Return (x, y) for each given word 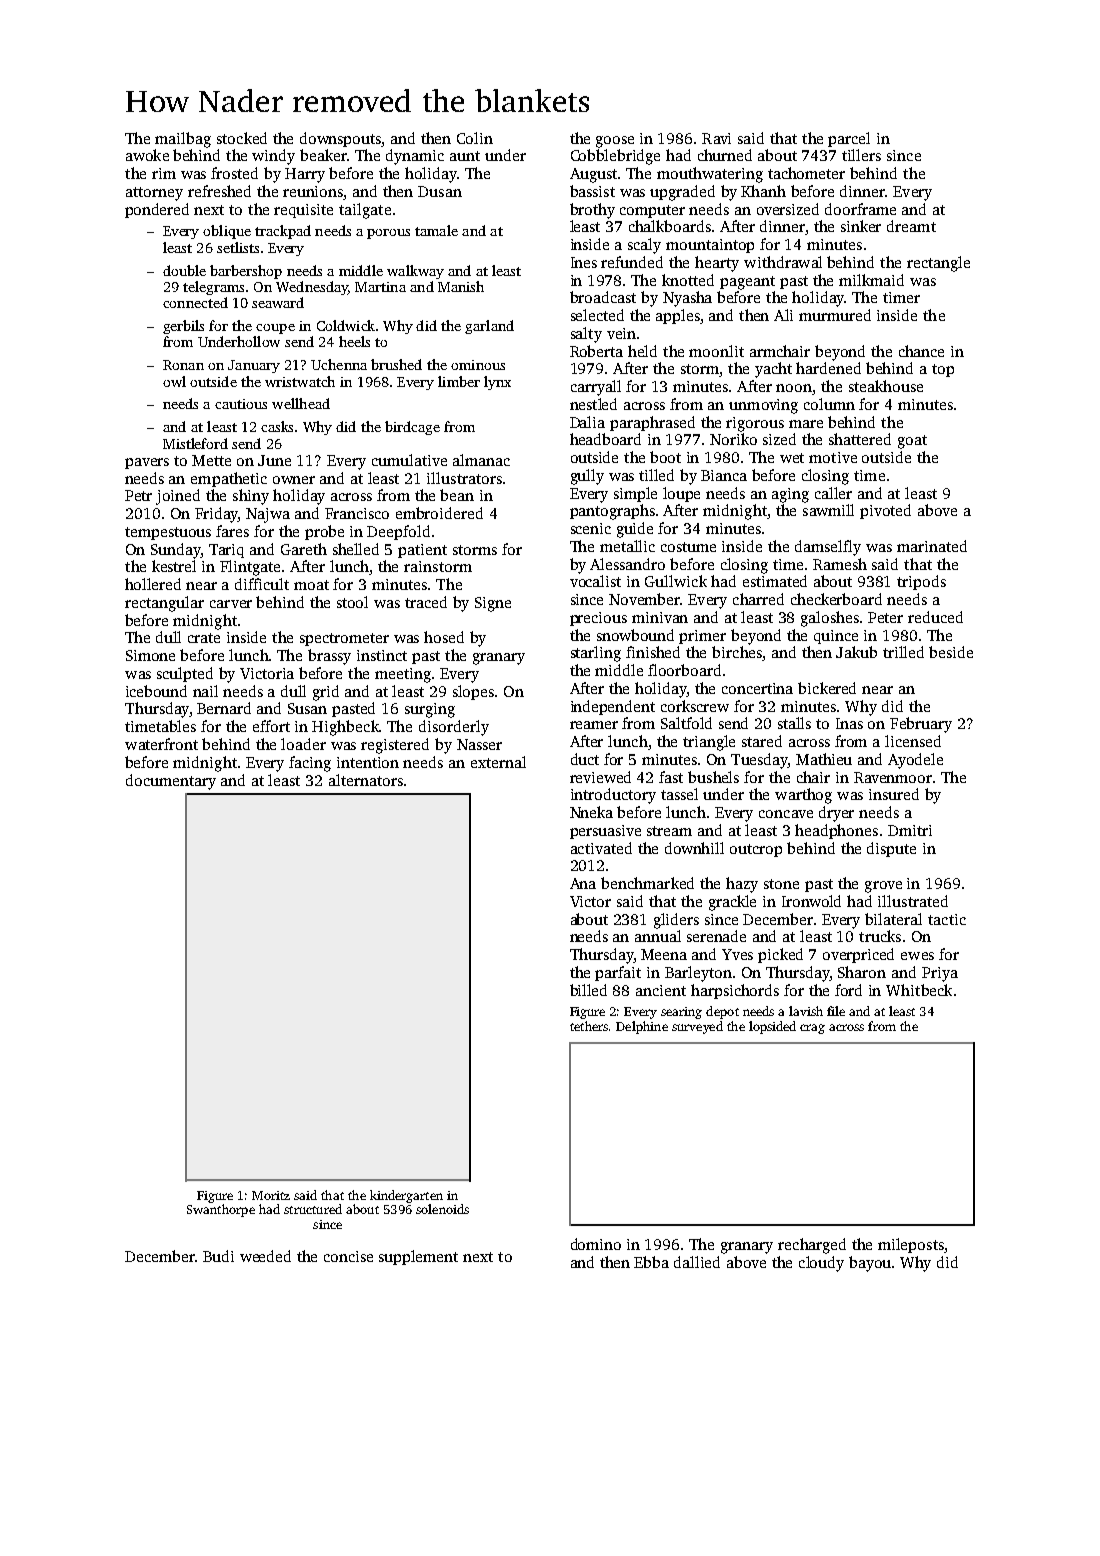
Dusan (440, 191)
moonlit (716, 351)
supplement (418, 1257)
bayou (870, 1264)
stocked (242, 138)
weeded (265, 1256)
